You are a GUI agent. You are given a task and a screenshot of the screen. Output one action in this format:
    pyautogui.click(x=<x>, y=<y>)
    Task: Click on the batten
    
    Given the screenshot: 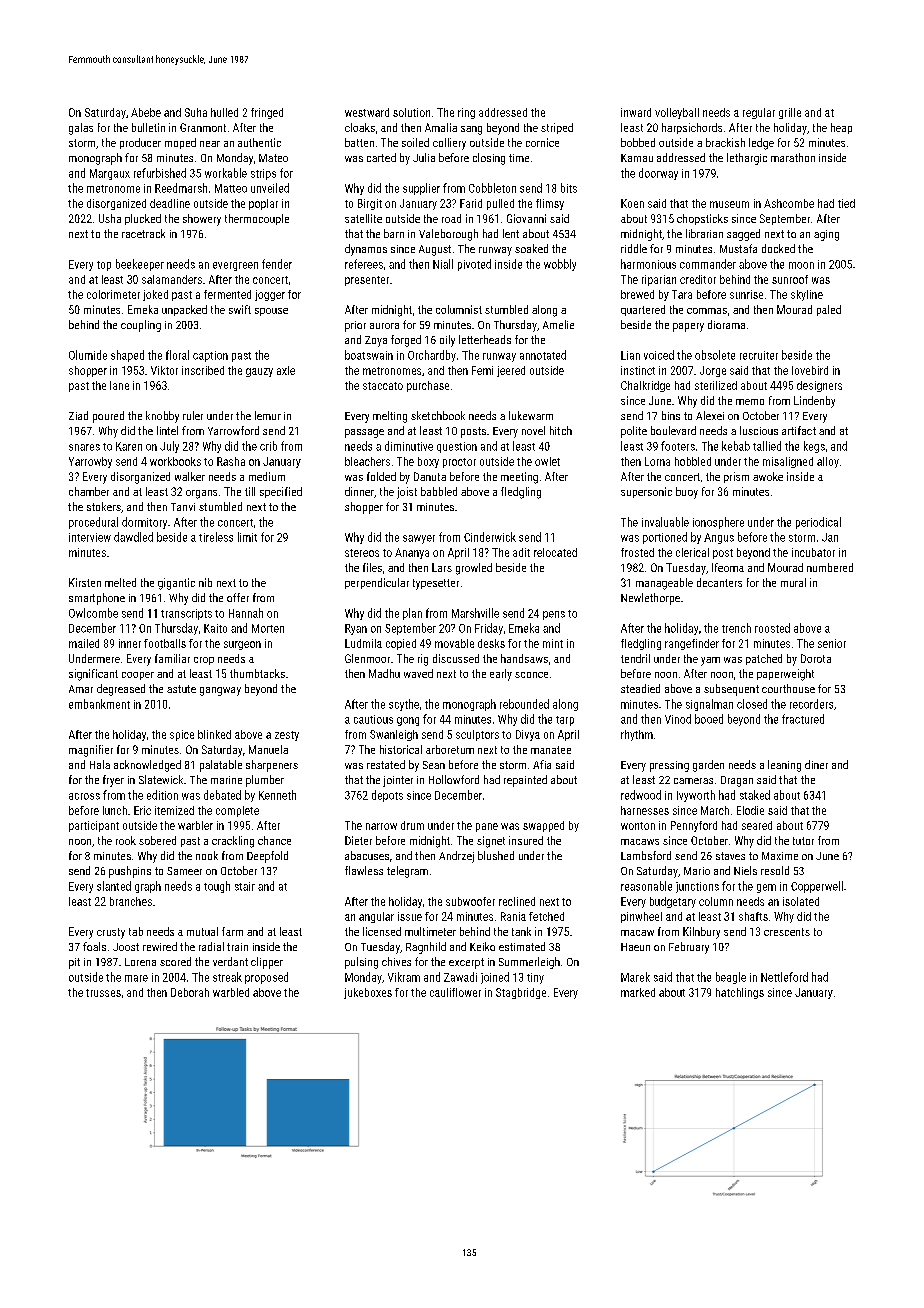 What is the action you would take?
    pyautogui.click(x=359, y=142)
